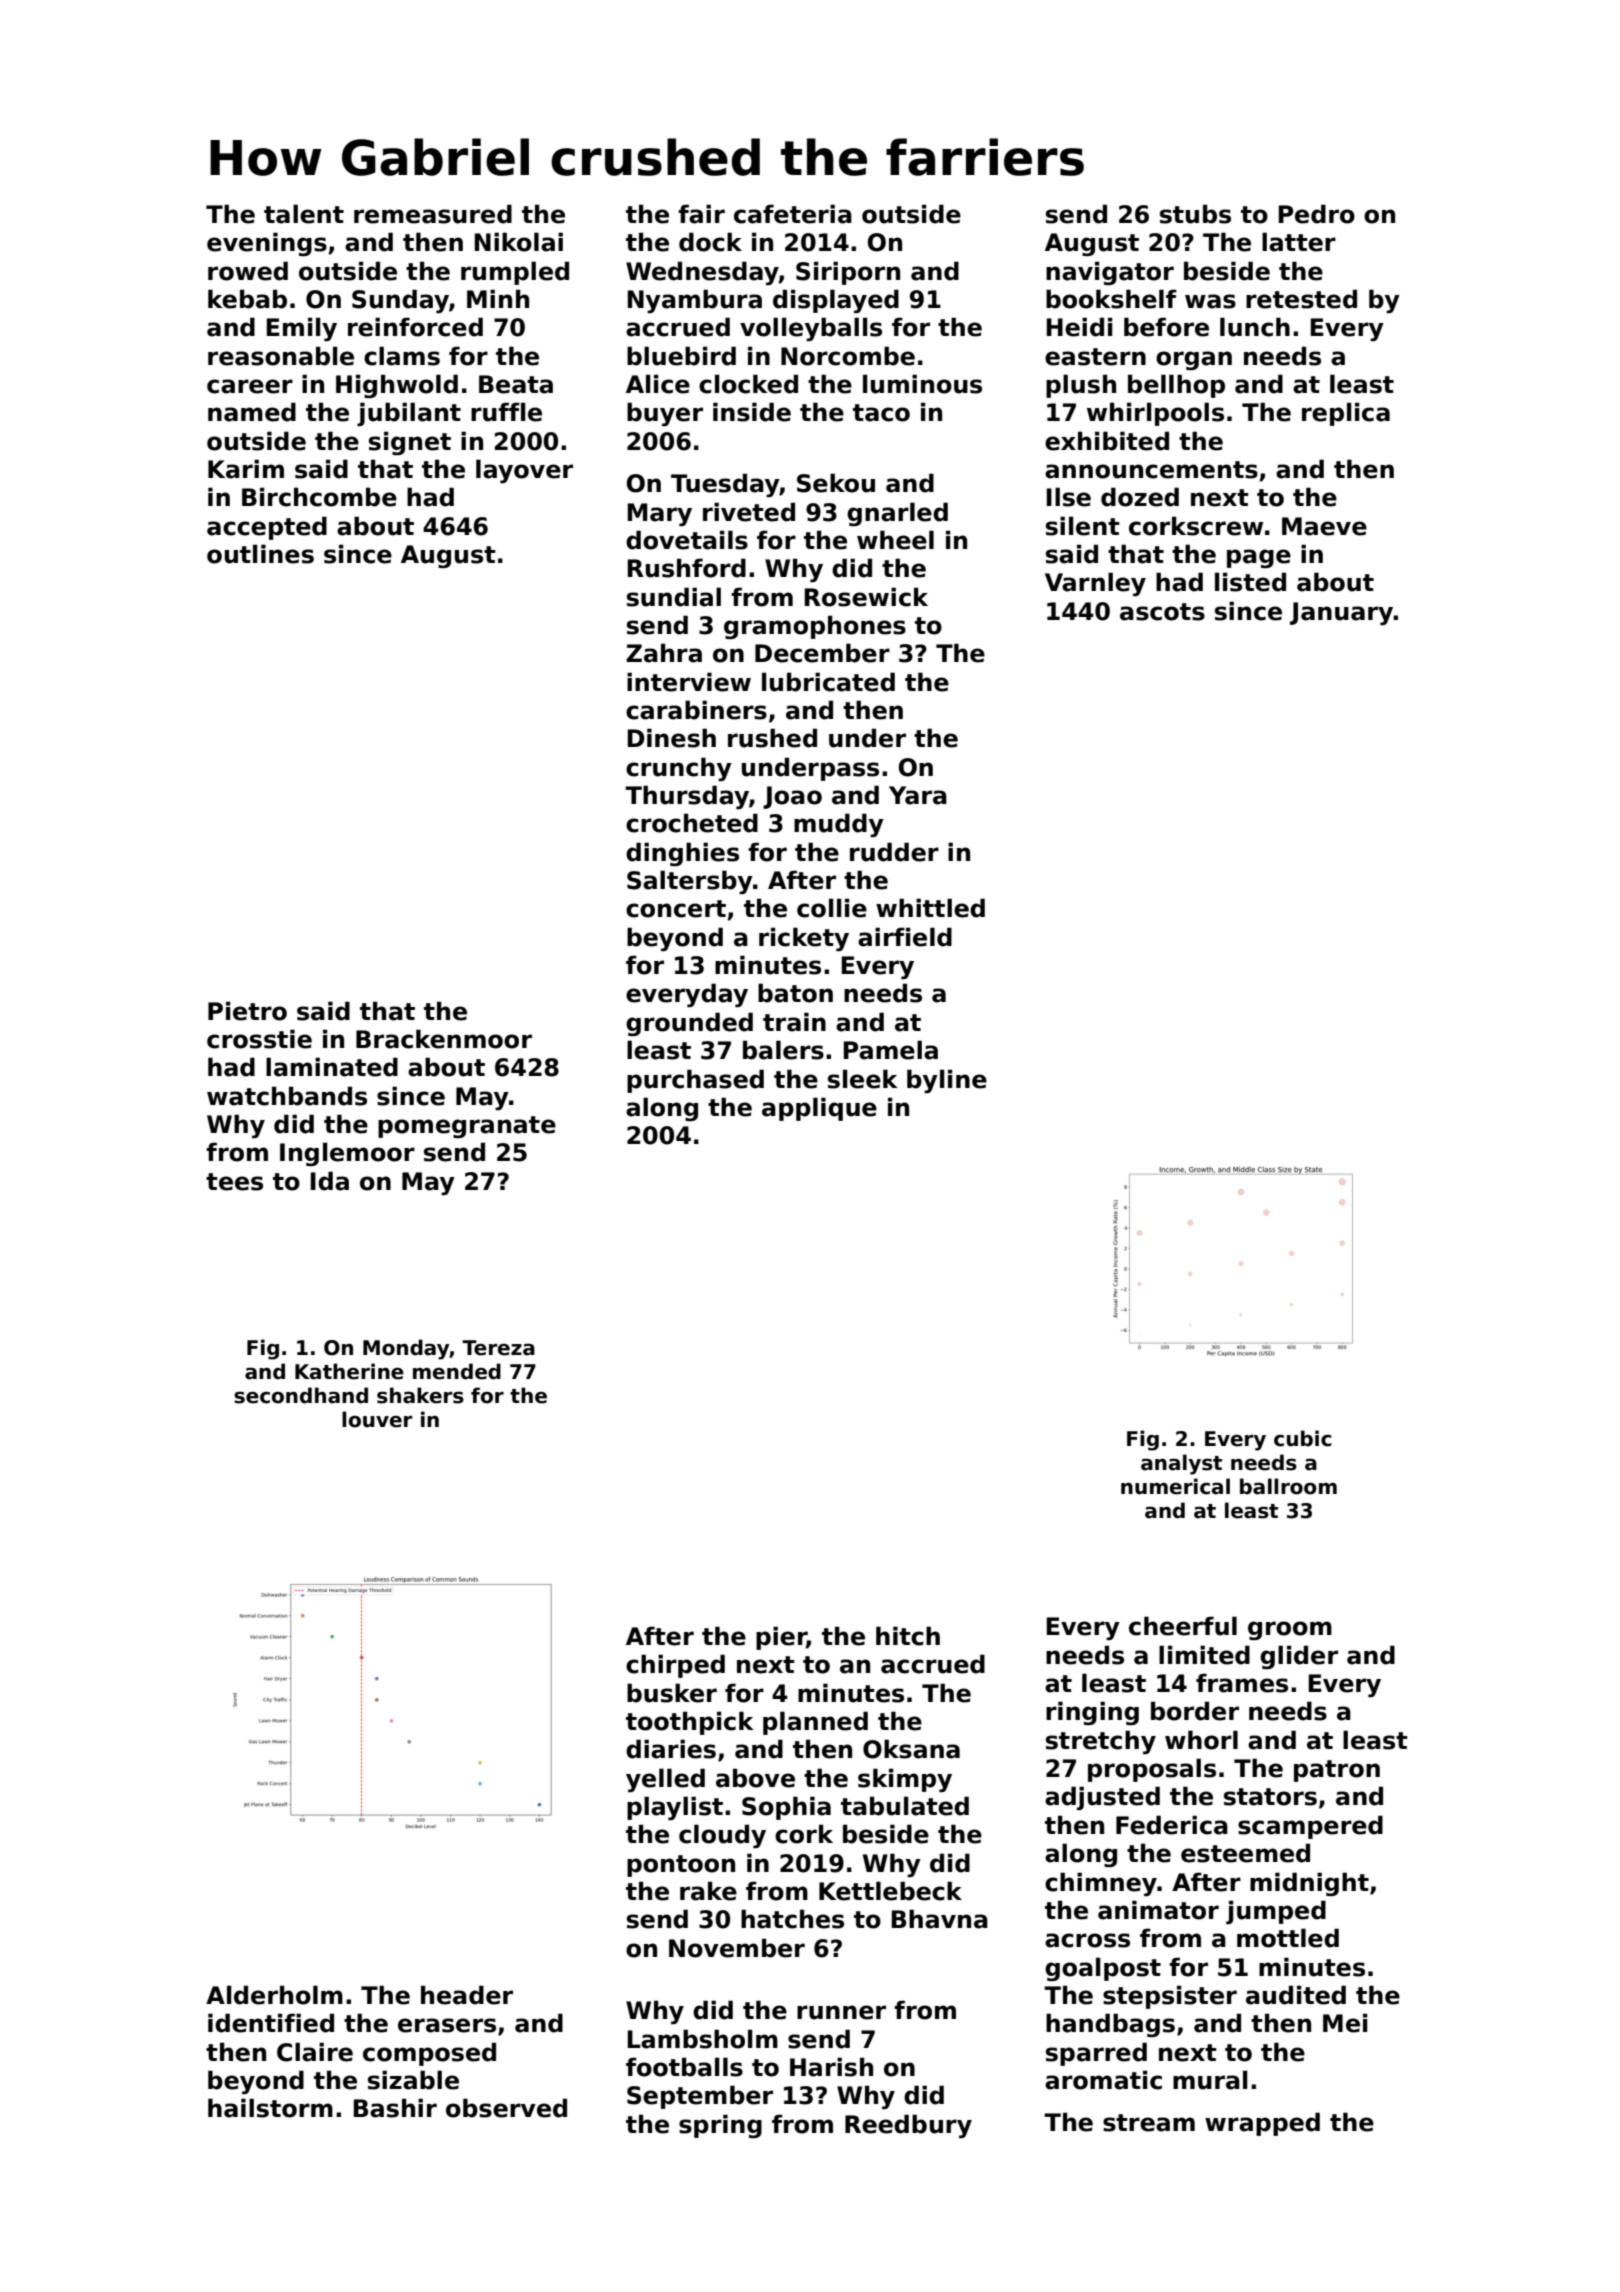 Image resolution: width=1620 pixels, height=2292 pixels. What do you see at coordinates (1250, 582) in the page?
I see `listed` at bounding box center [1250, 582].
